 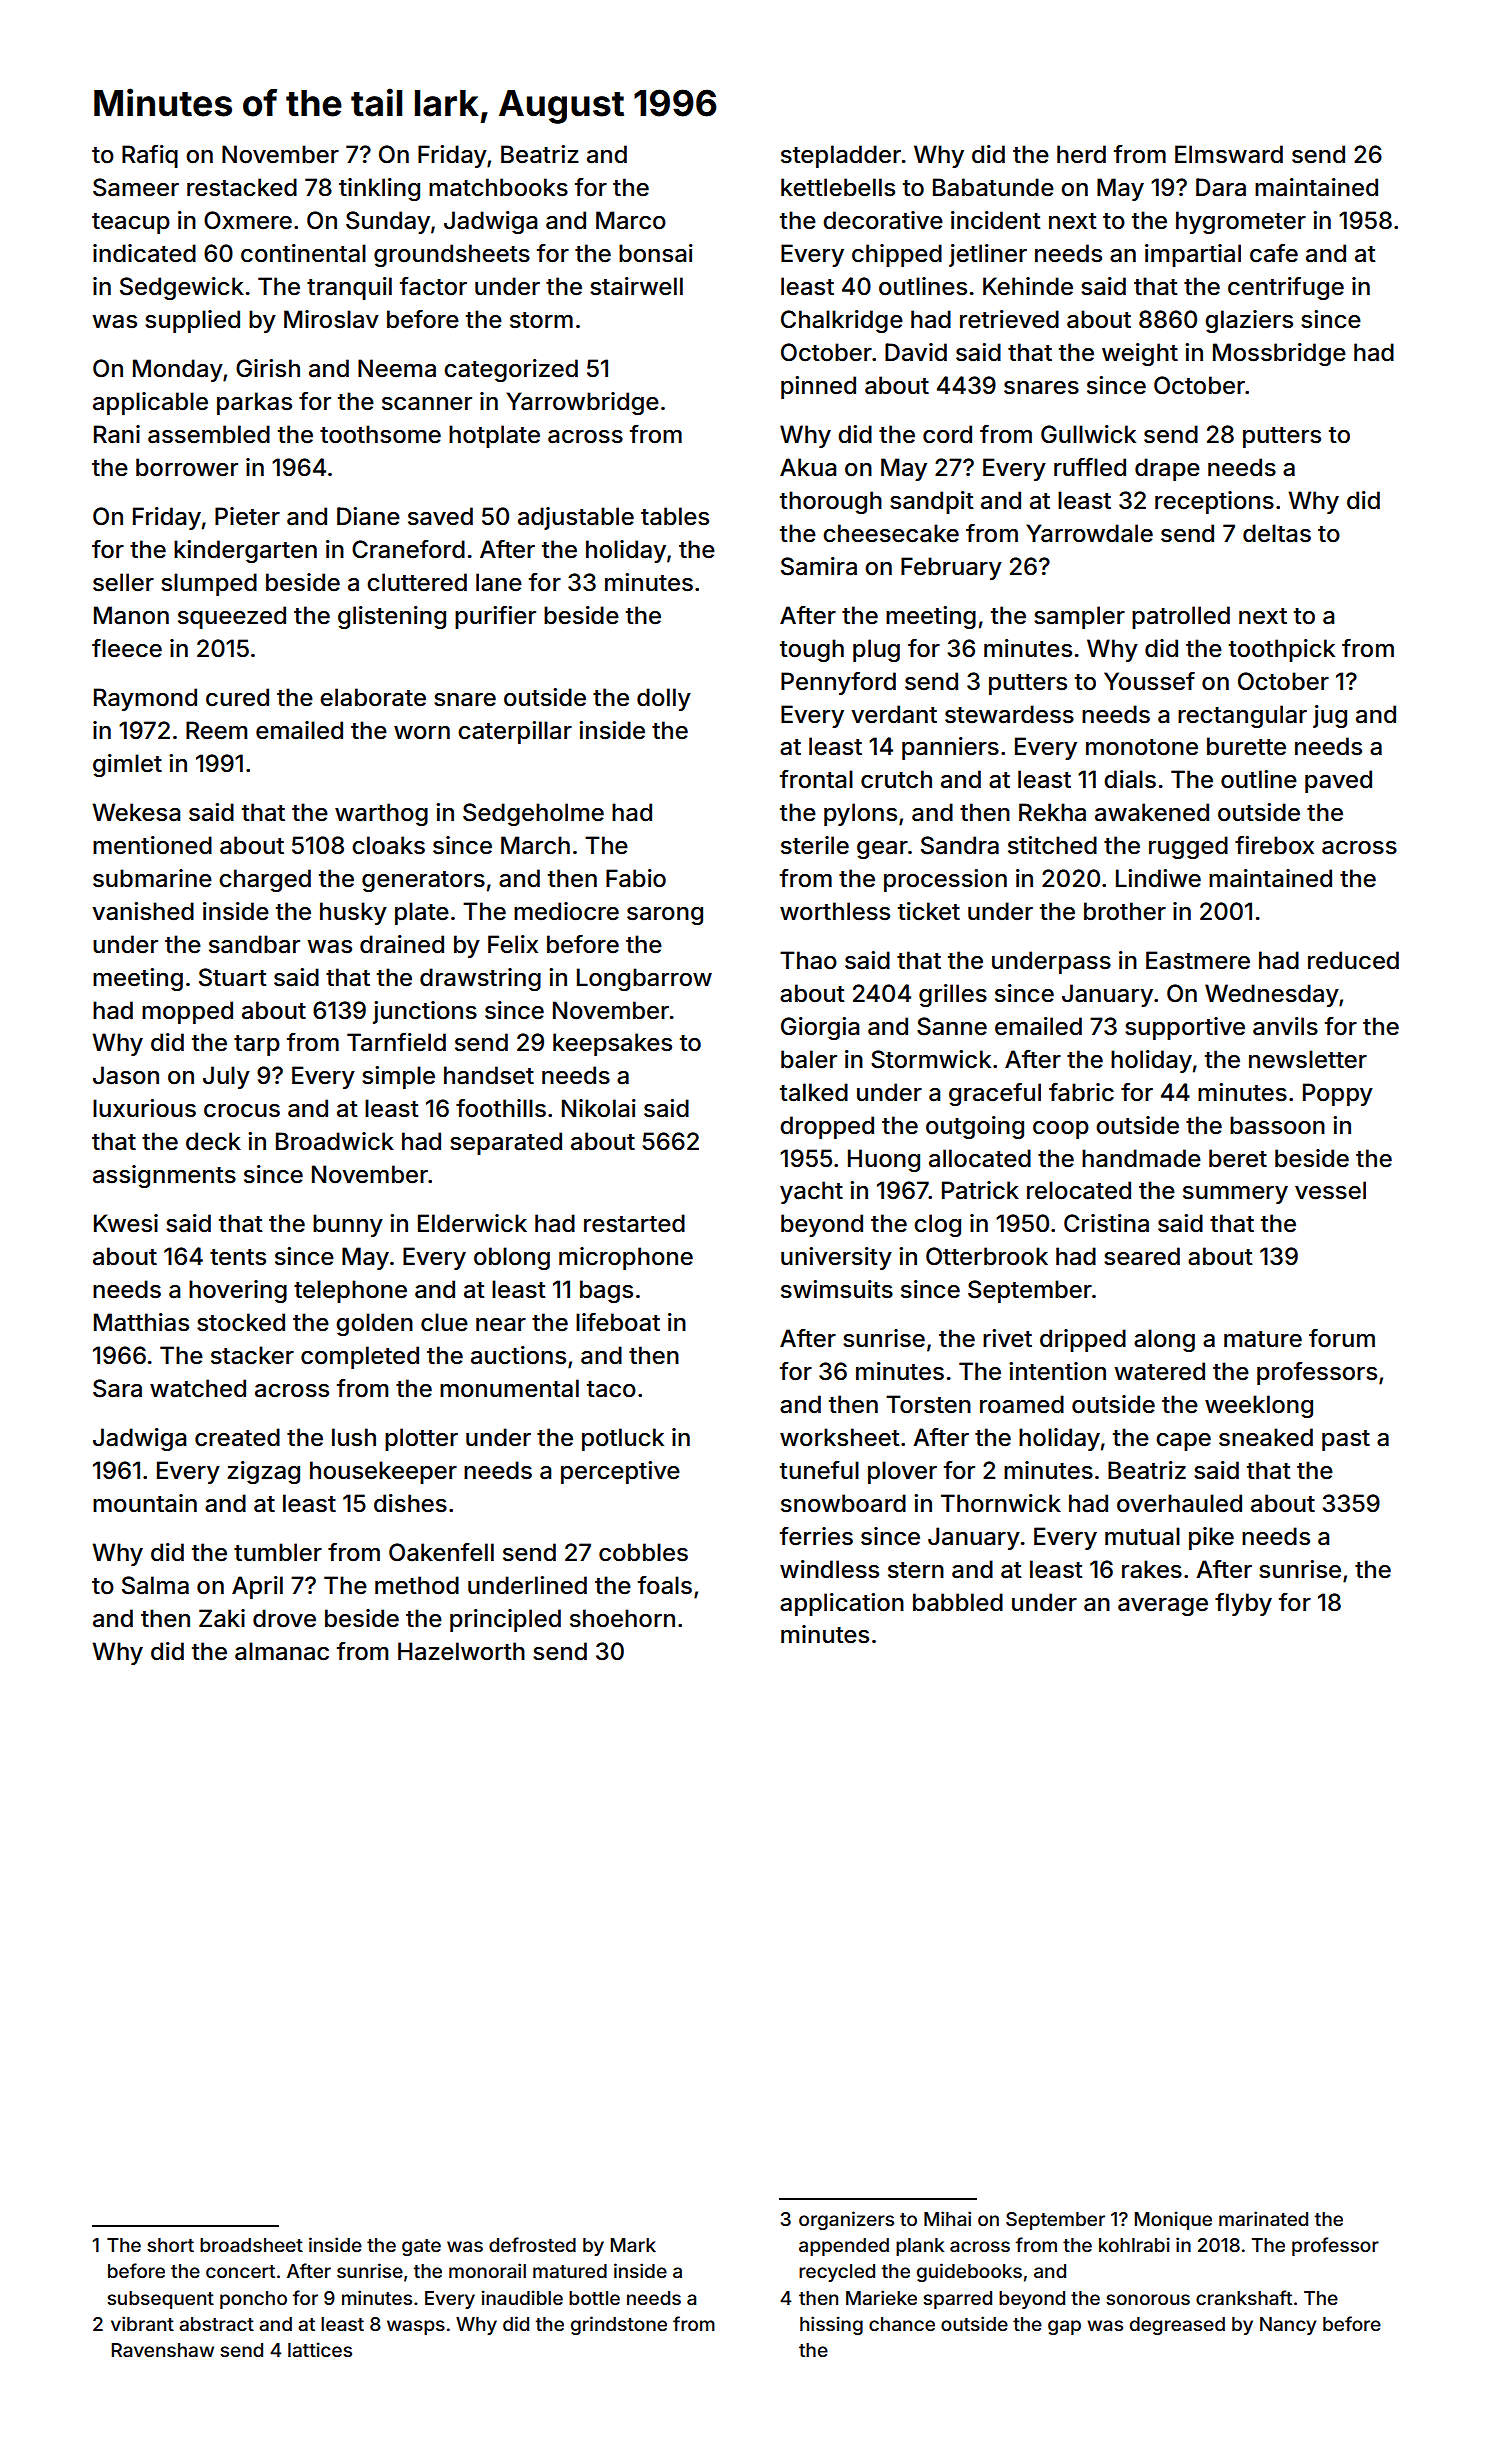 What do you see at coordinates (1277, 1125) in the screenshot?
I see `bassoon` at bounding box center [1277, 1125].
